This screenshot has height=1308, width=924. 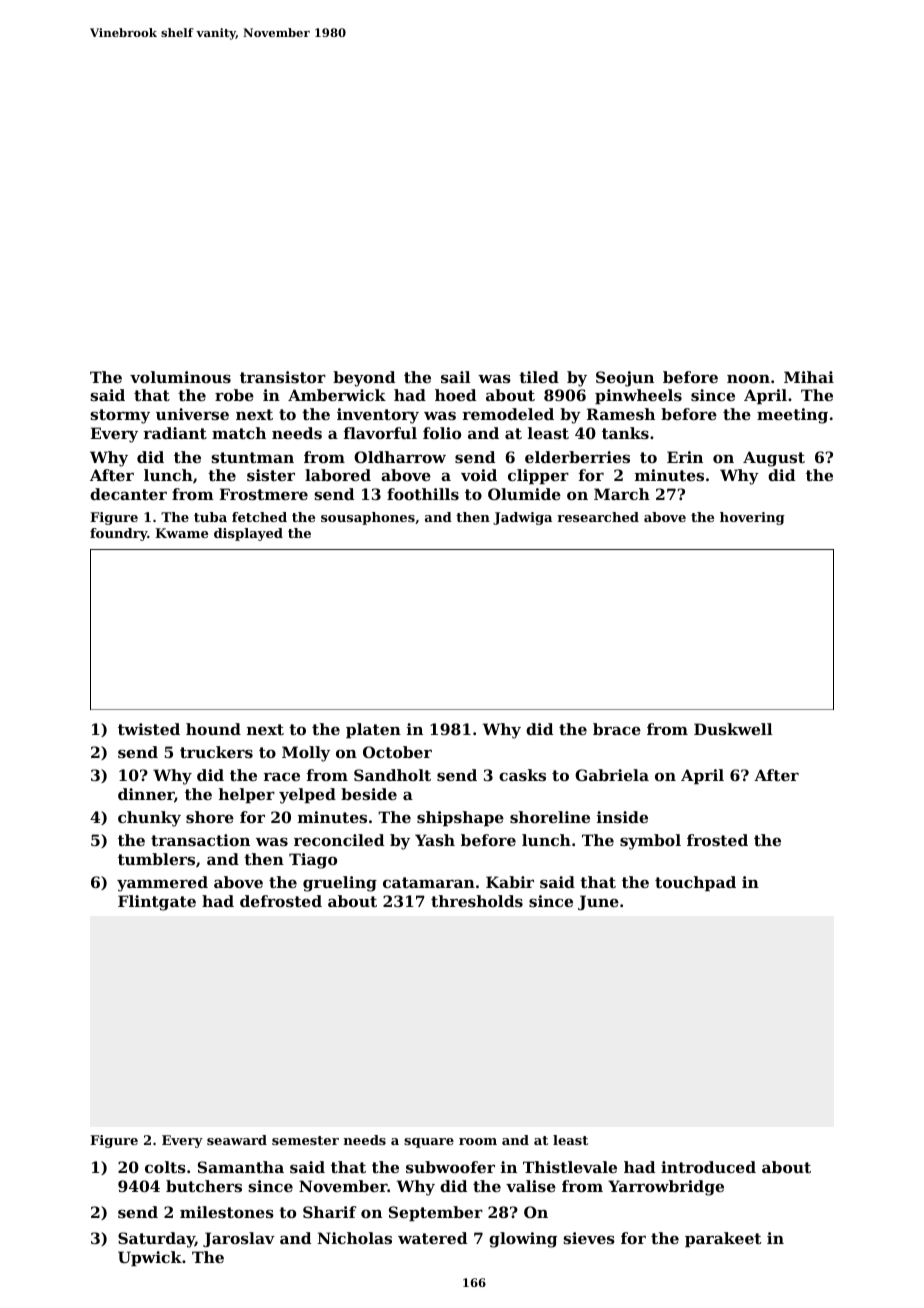 I want to click on symbol, so click(x=650, y=842).
